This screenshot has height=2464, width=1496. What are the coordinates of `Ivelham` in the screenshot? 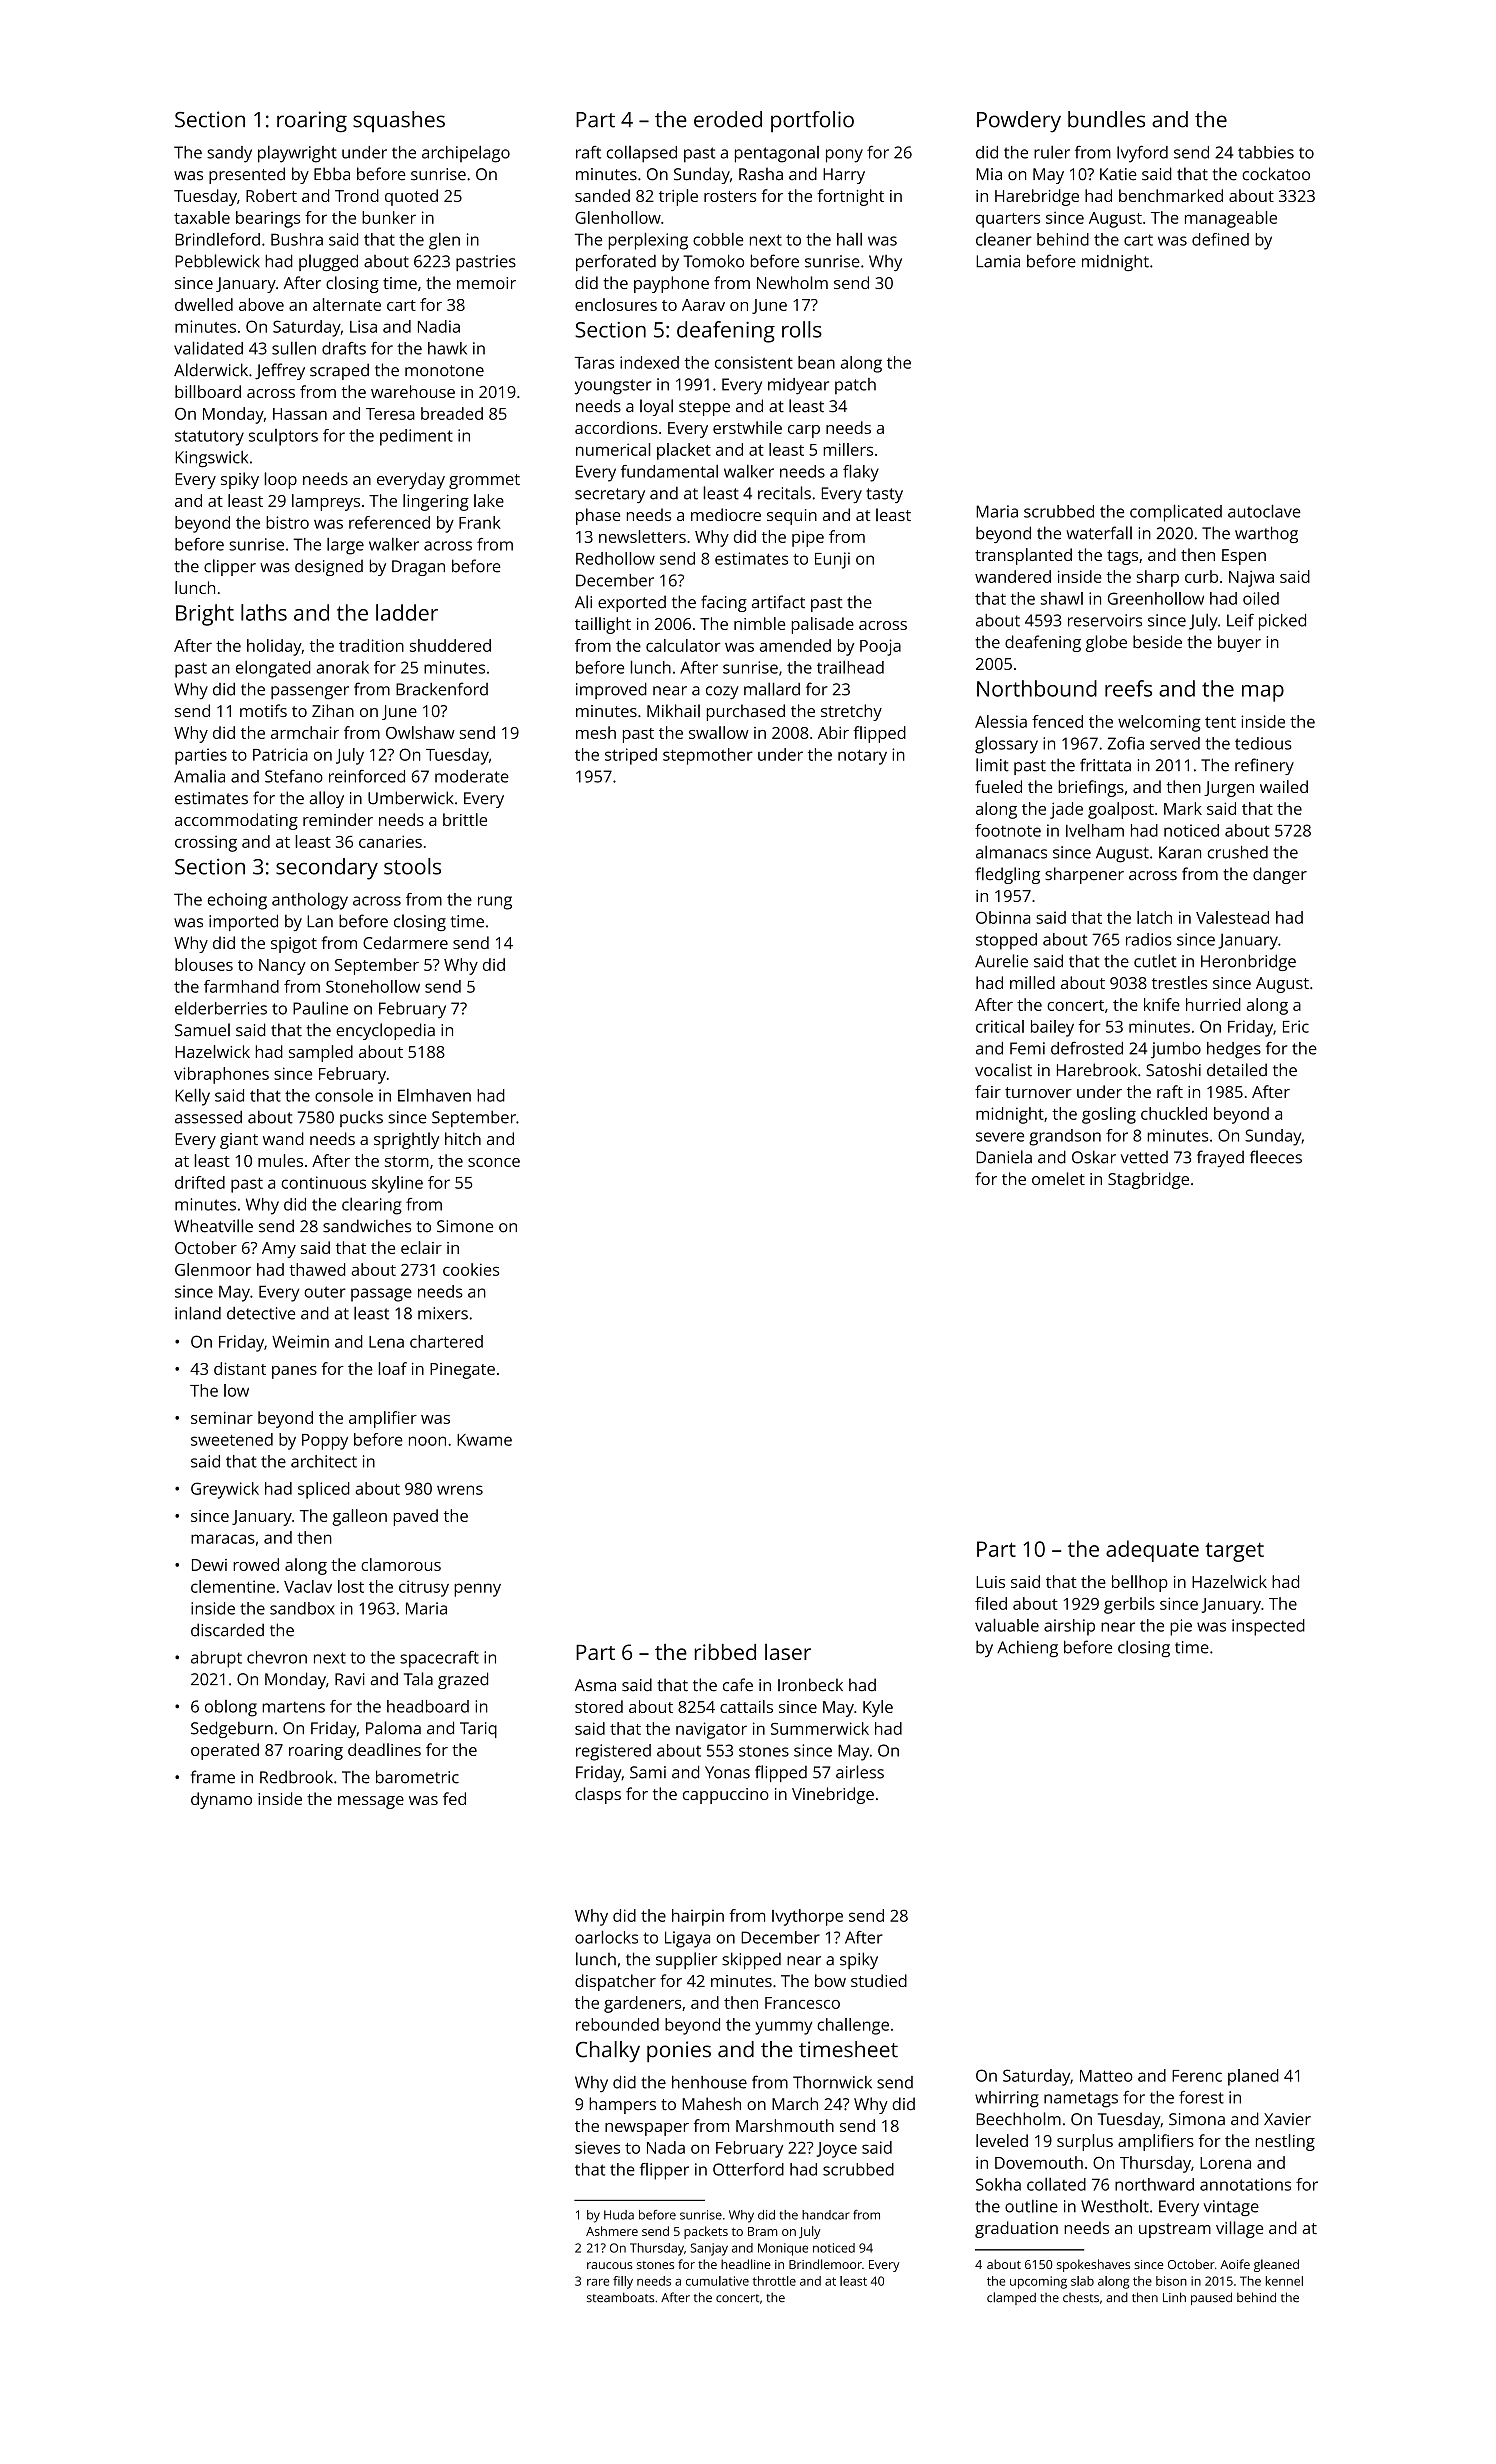 It's located at (1095, 830).
